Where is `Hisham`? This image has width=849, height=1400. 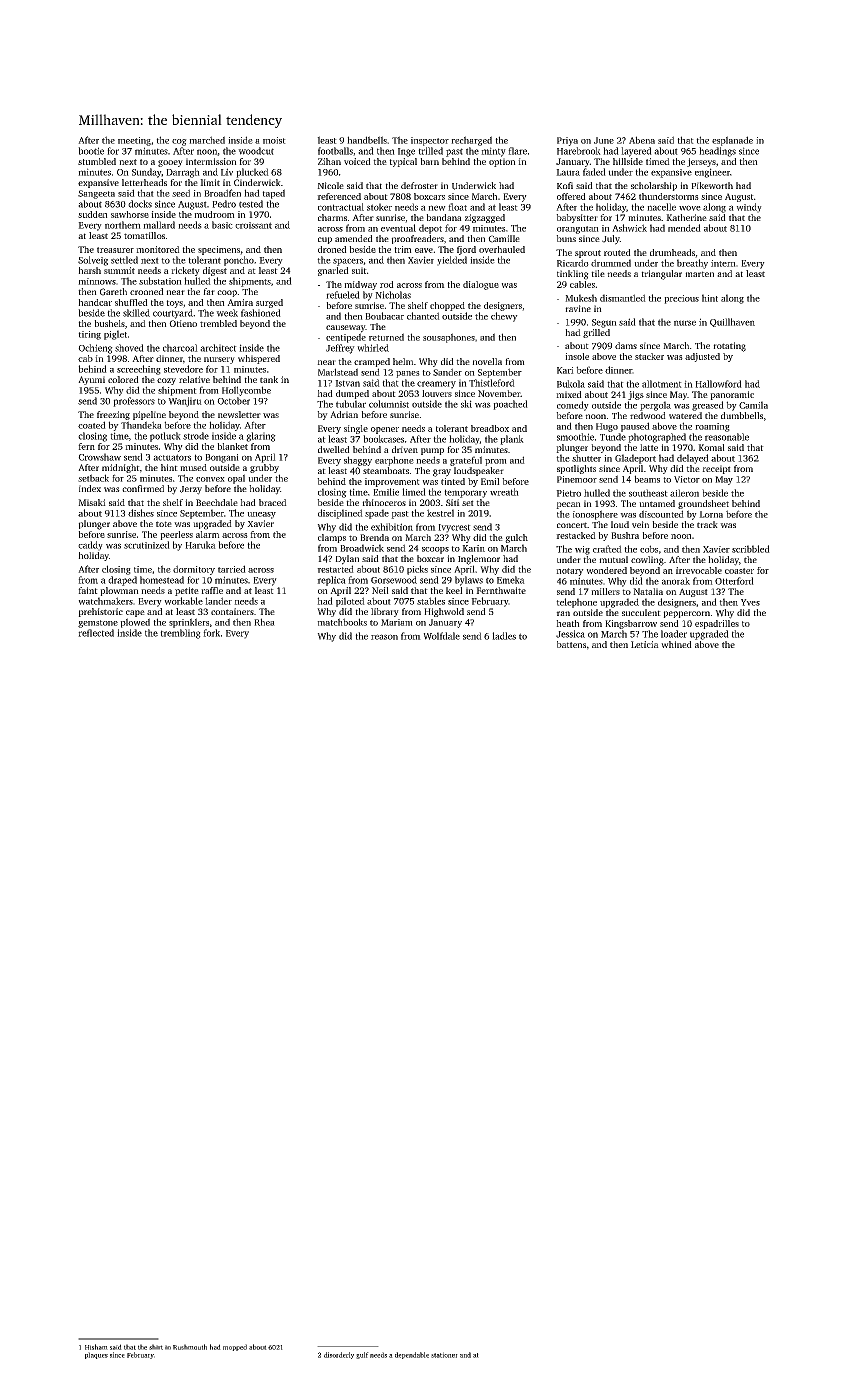
Hisham is located at coordinates (96, 1347).
